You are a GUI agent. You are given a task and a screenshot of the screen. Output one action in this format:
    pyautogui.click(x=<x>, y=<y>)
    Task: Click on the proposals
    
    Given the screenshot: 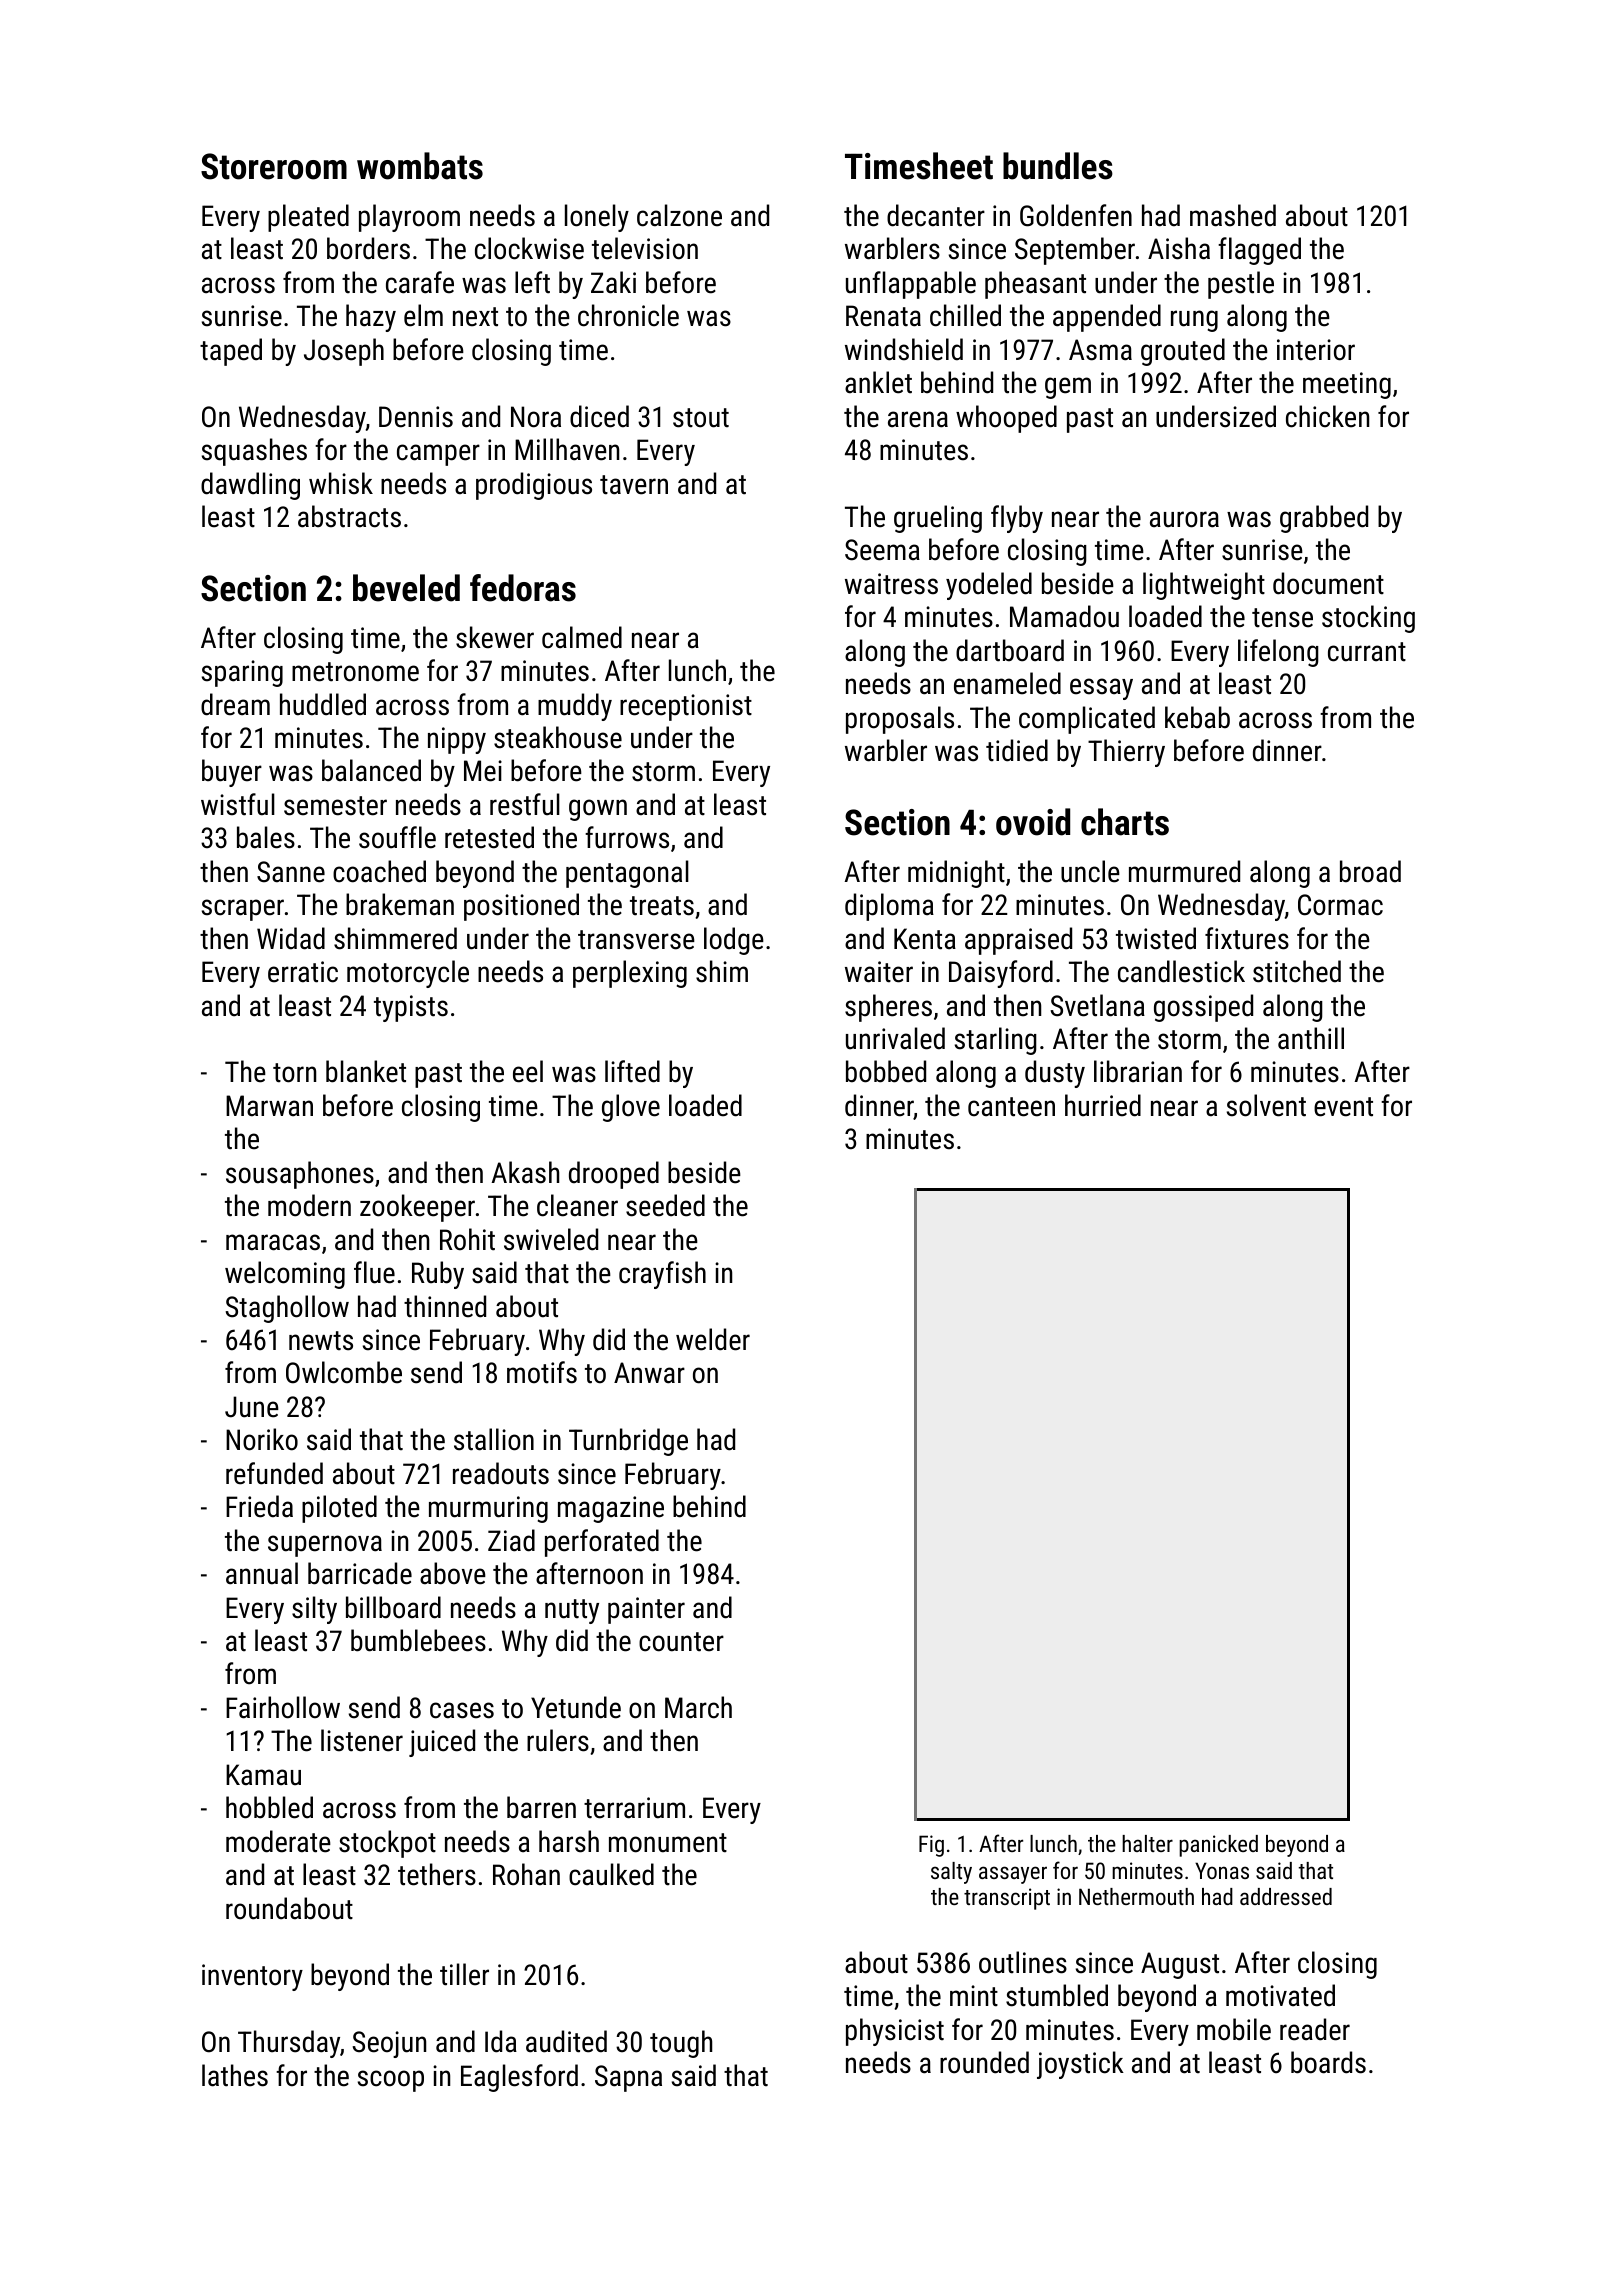 What is the action you would take?
    pyautogui.click(x=900, y=720)
